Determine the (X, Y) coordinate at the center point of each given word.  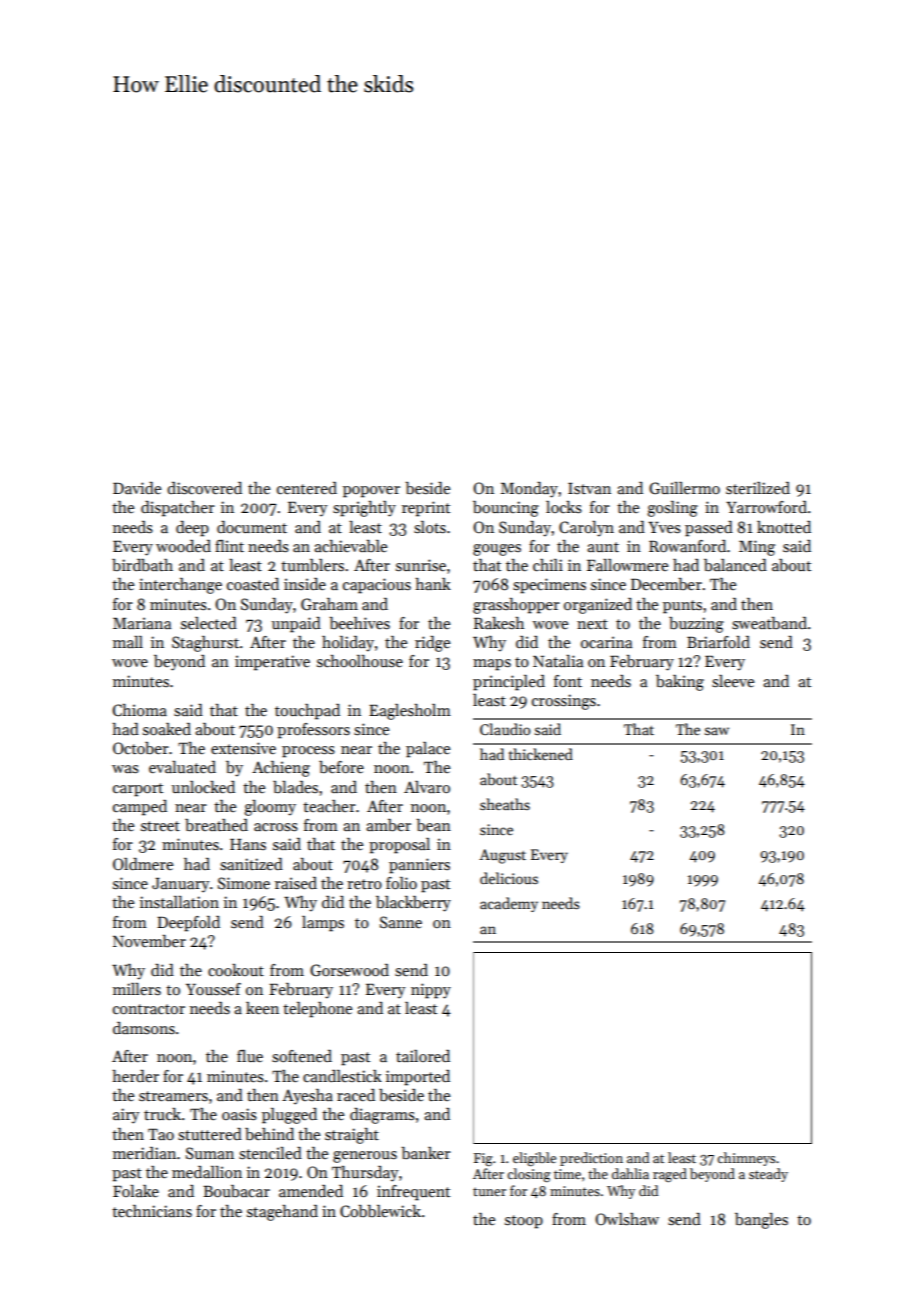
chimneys (746, 1159)
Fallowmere (627, 565)
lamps (323, 924)
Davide (137, 488)
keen (262, 1008)
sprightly (364, 509)
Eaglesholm (410, 712)
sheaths (505, 804)
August (502, 856)
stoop (524, 1222)
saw (717, 731)
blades (295, 787)
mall (128, 642)
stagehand (282, 1213)
